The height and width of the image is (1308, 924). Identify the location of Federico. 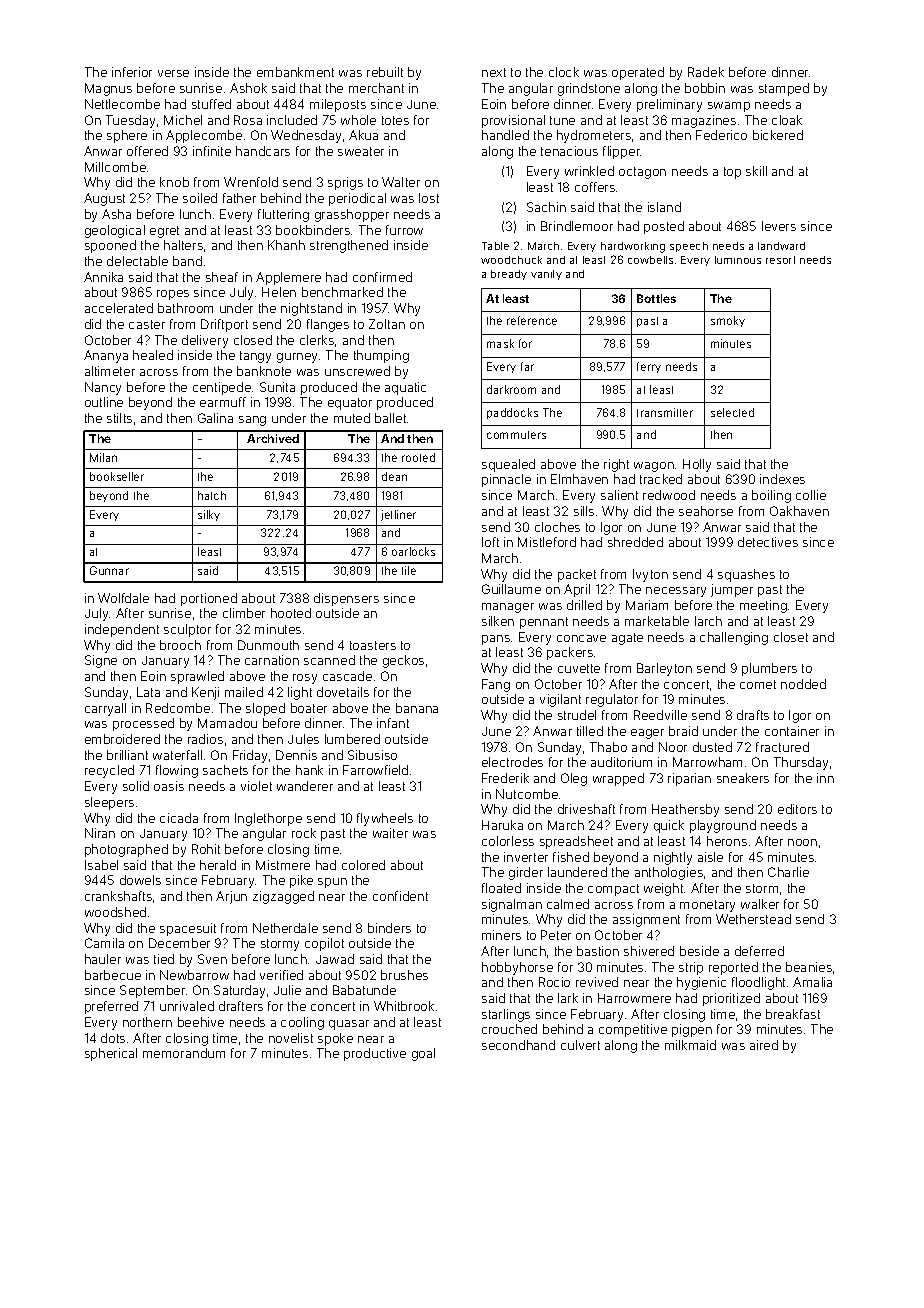
(721, 135).
